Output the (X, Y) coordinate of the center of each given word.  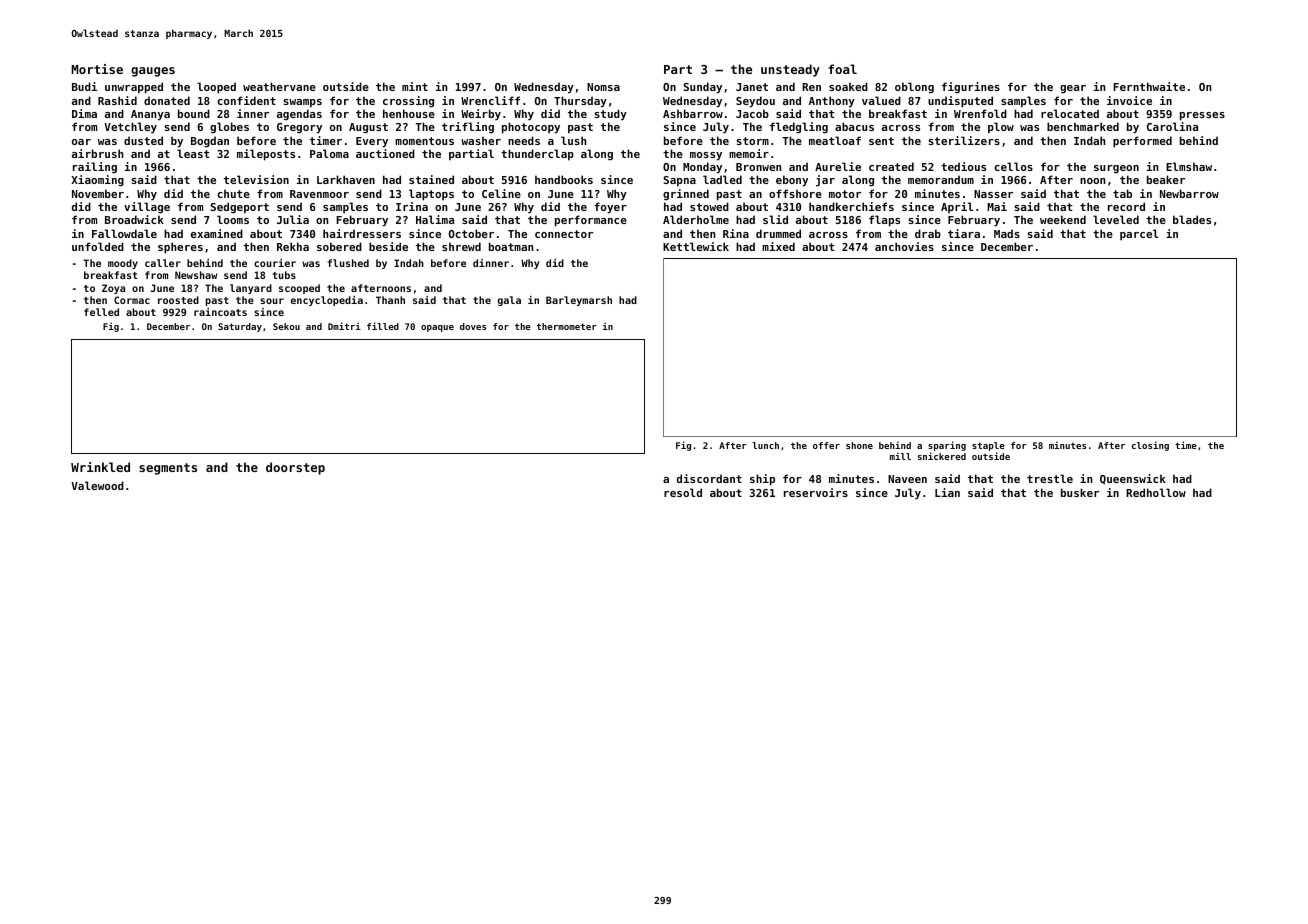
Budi (85, 86)
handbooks (564, 179)
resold (683, 492)
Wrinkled (100, 467)
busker (1080, 492)
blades (1192, 219)
